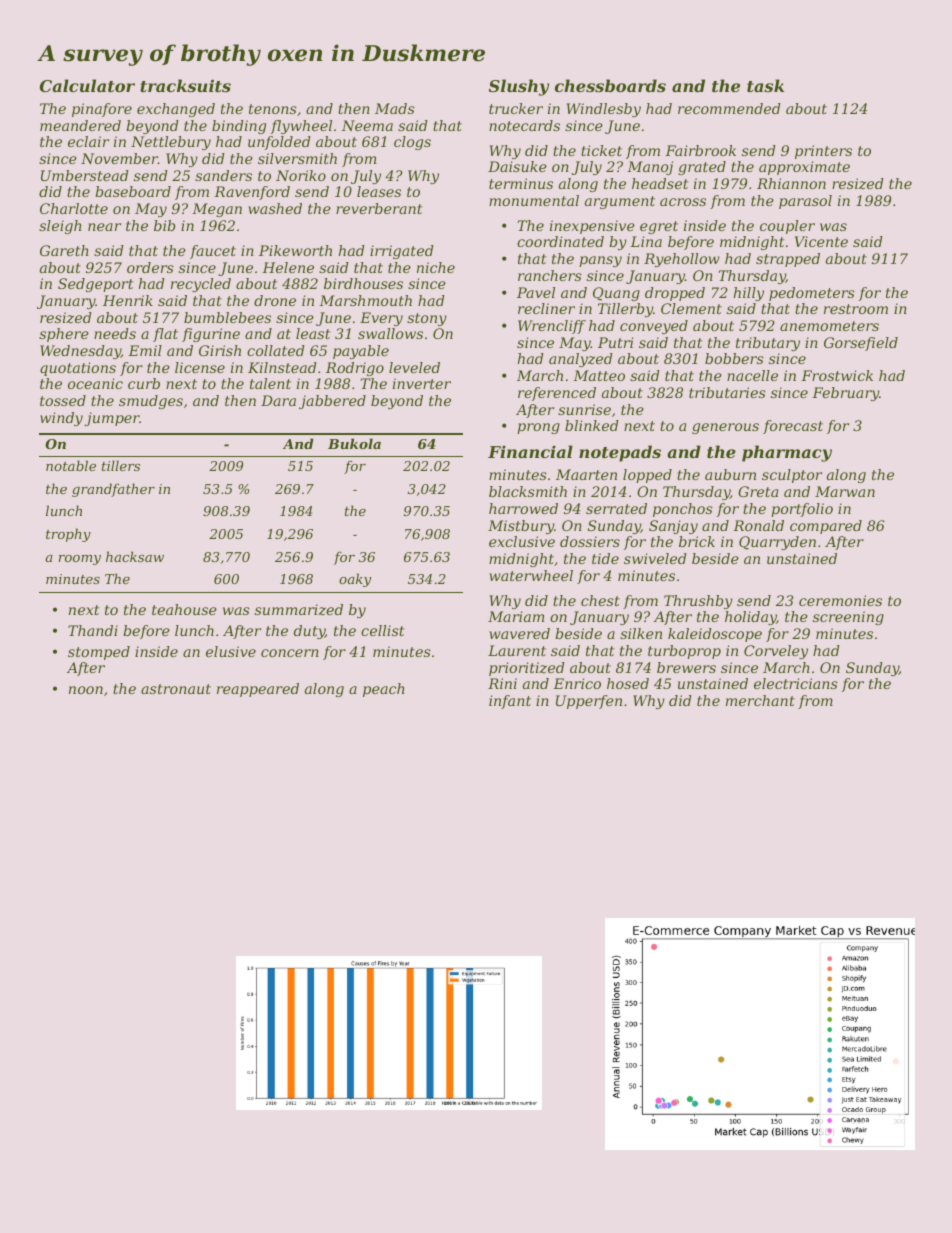 This screenshot has height=1233, width=952. Describe the element at coordinates (78, 369) in the screenshot. I see `quotations` at that location.
